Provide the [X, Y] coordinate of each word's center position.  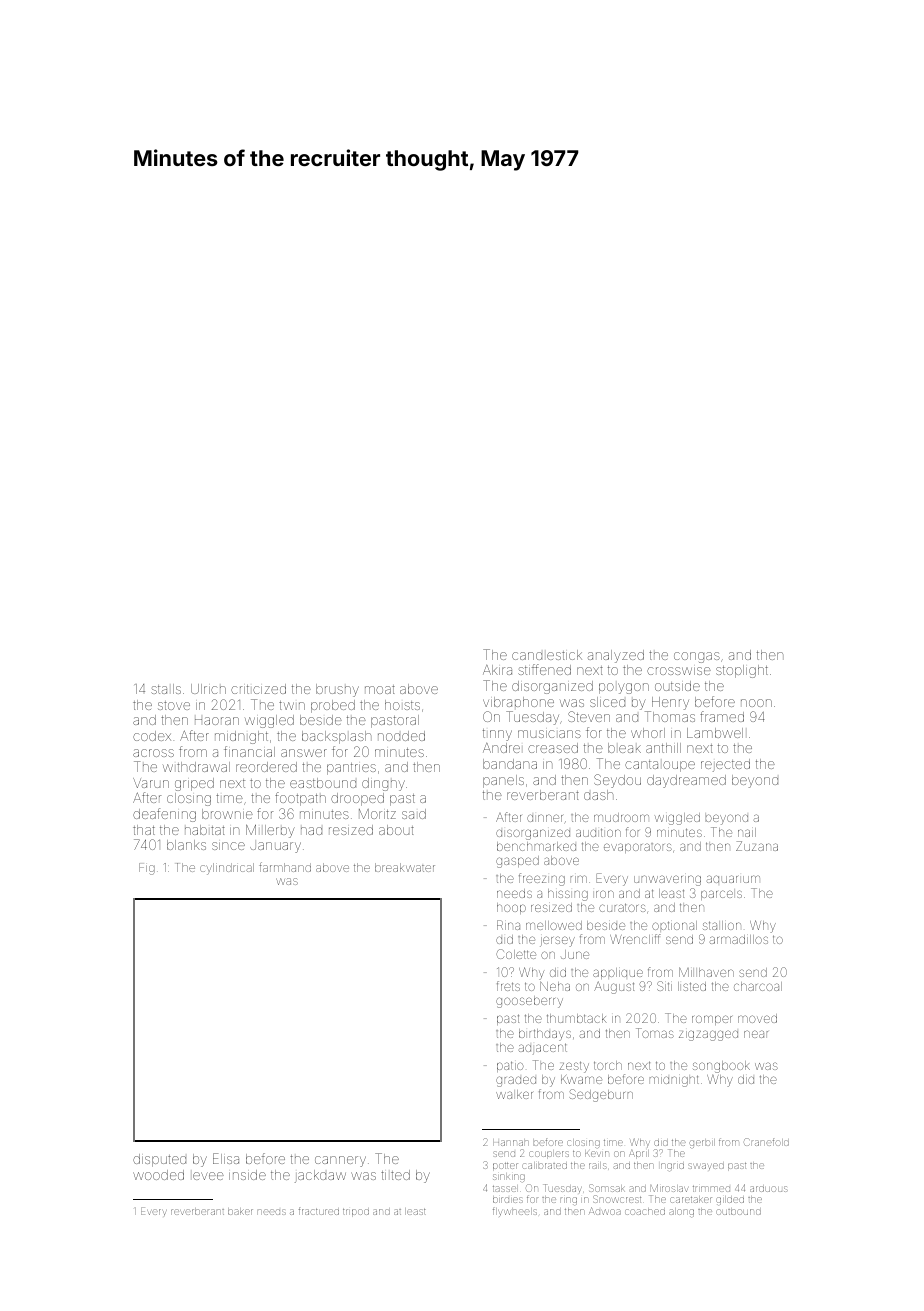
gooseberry [529, 1002]
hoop [511, 908]
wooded [158, 1175]
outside [677, 686]
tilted [395, 1175]
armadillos [739, 939]
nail [747, 832]
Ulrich [208, 689]
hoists [402, 705]
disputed [159, 1160]
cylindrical [227, 869]
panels [503, 781]
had [311, 831]
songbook [721, 1067]
